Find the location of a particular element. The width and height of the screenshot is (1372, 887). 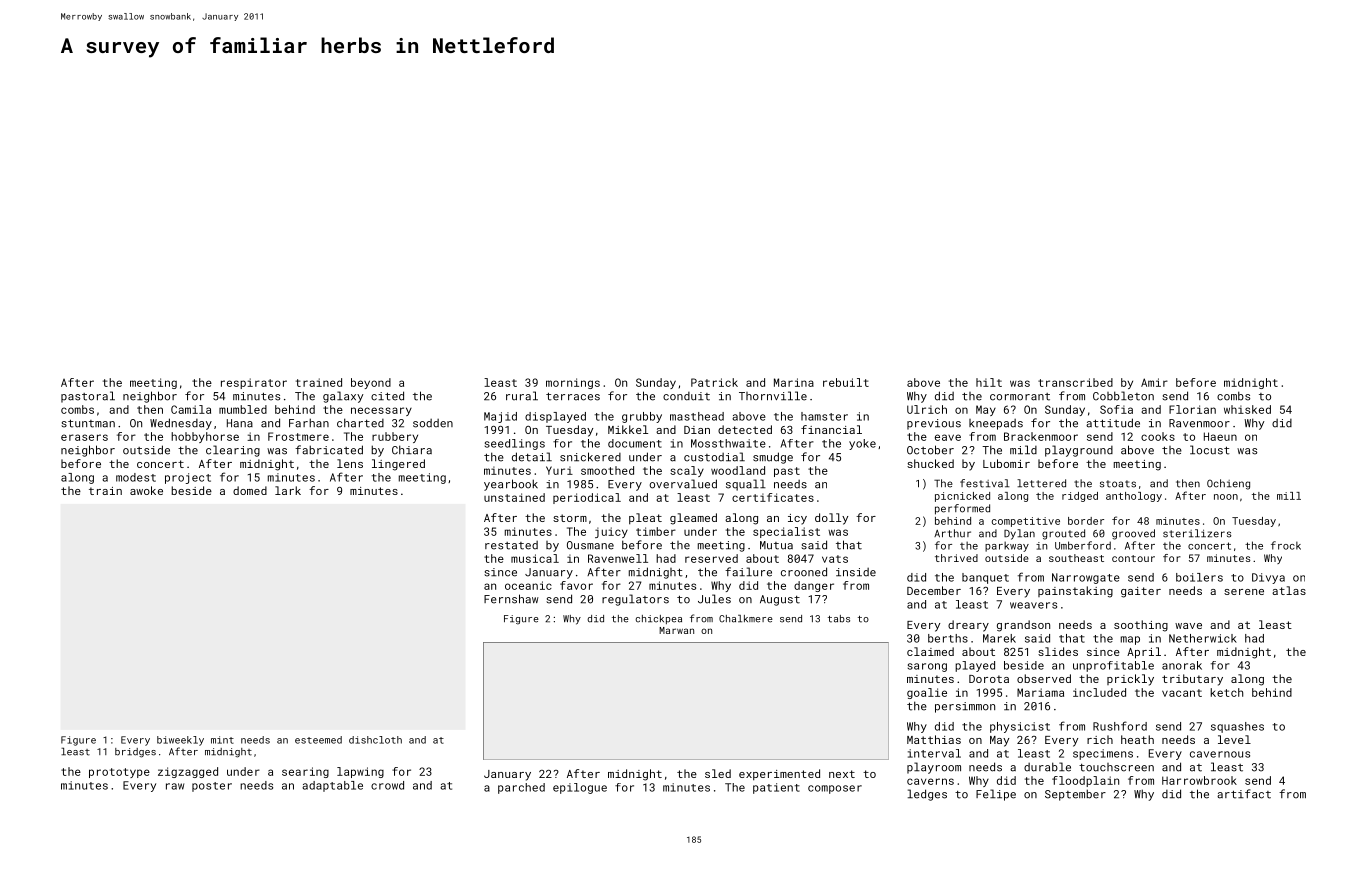

hamster is located at coordinates (824, 416).
